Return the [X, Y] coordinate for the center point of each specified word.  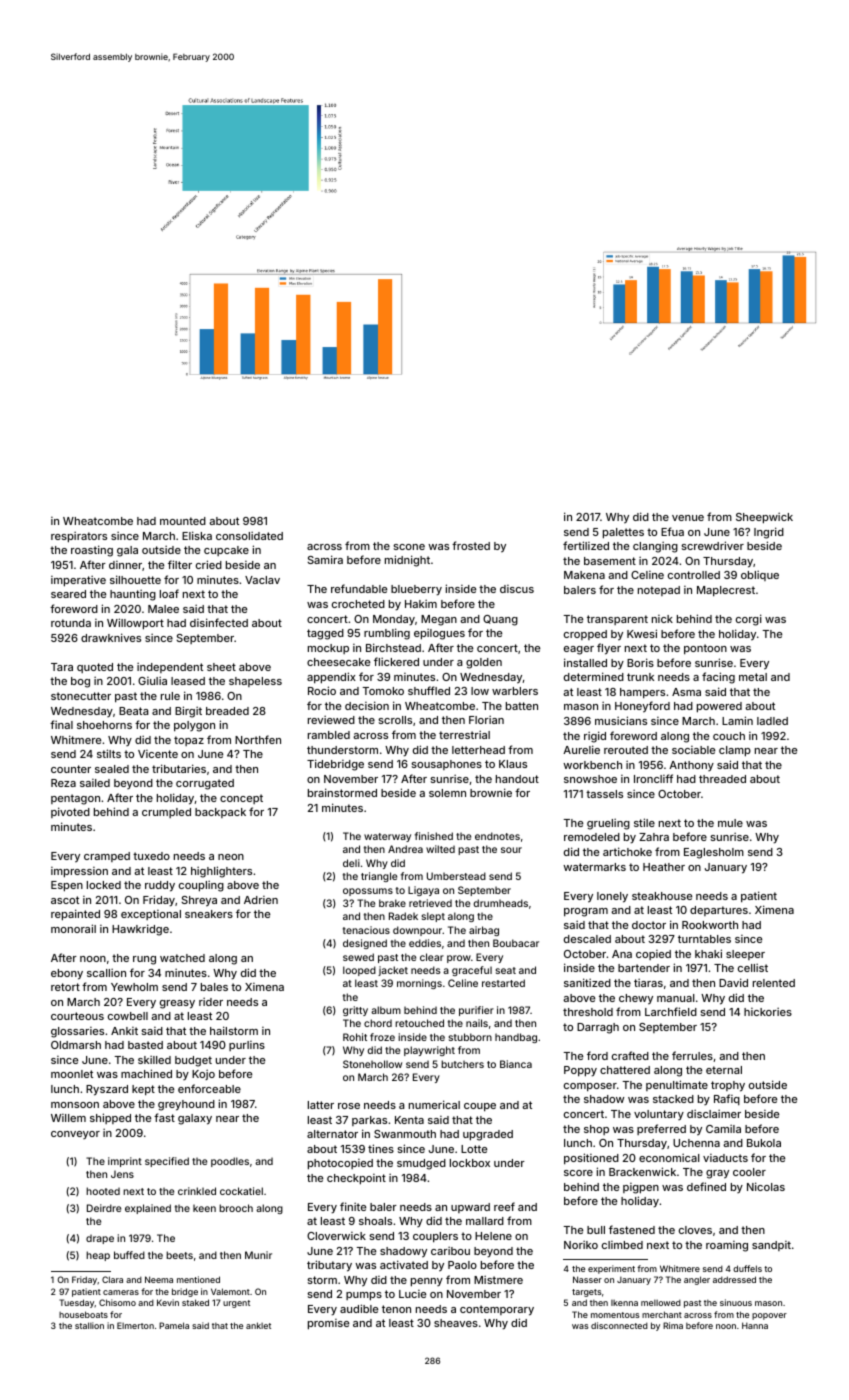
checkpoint [356, 1179]
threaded [722, 779]
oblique [760, 575]
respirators [79, 537]
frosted [471, 545]
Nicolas [766, 1186]
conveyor [75, 1135]
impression [79, 872]
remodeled [592, 837]
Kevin [168, 1302]
